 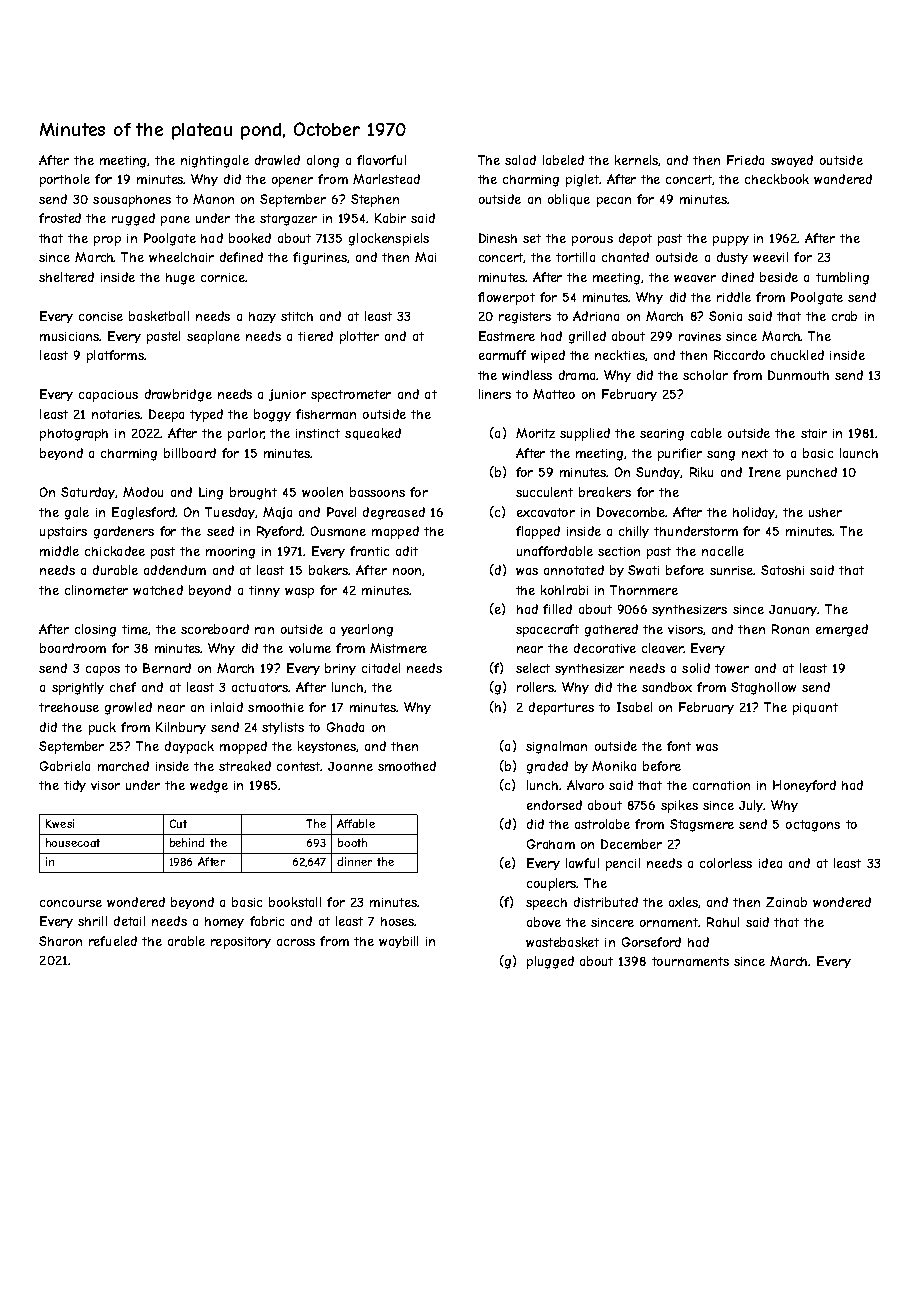 What do you see at coordinates (227, 707) in the image?
I see `inlaid` at bounding box center [227, 707].
